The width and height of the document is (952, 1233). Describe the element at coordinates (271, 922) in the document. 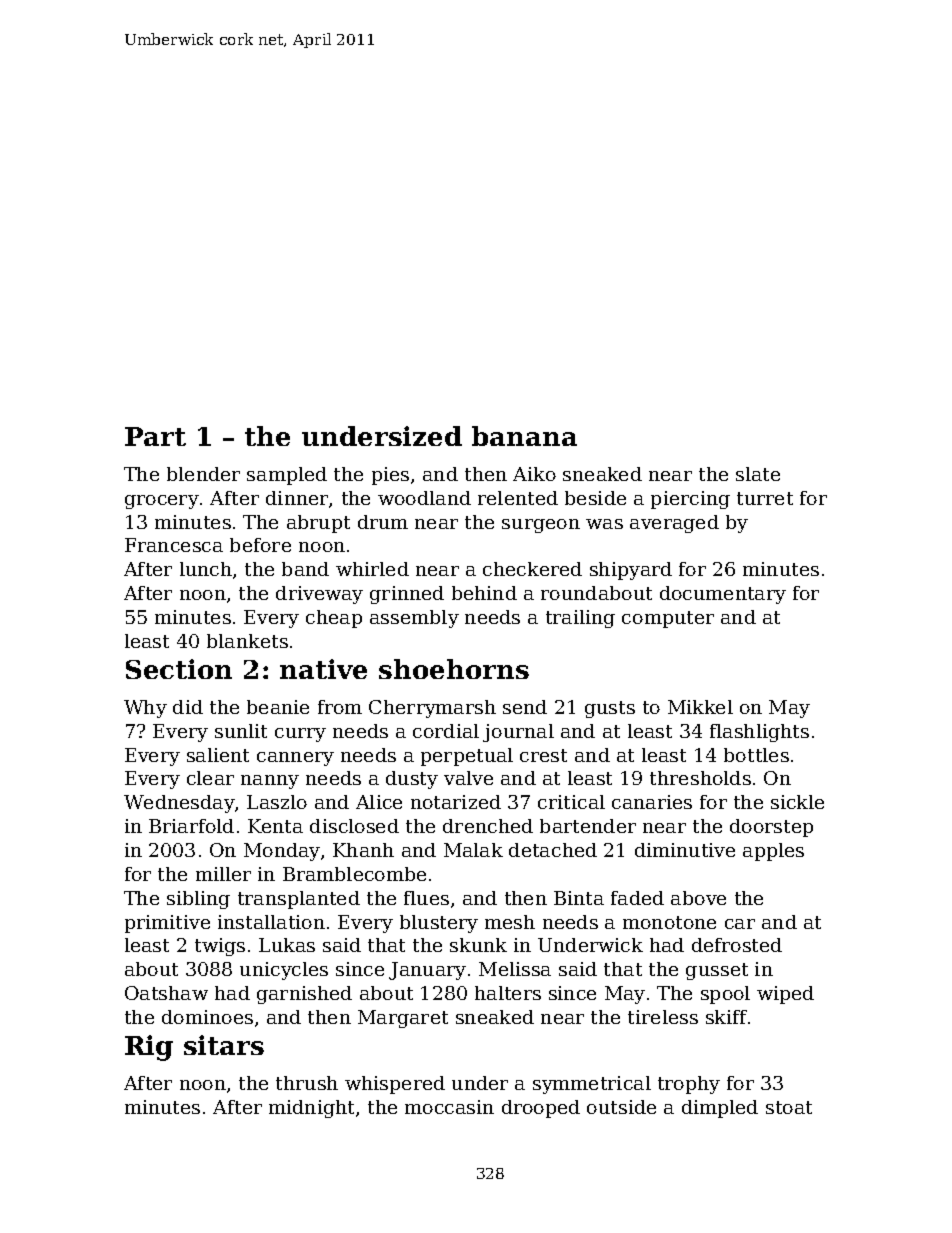

I see `installation` at that location.
